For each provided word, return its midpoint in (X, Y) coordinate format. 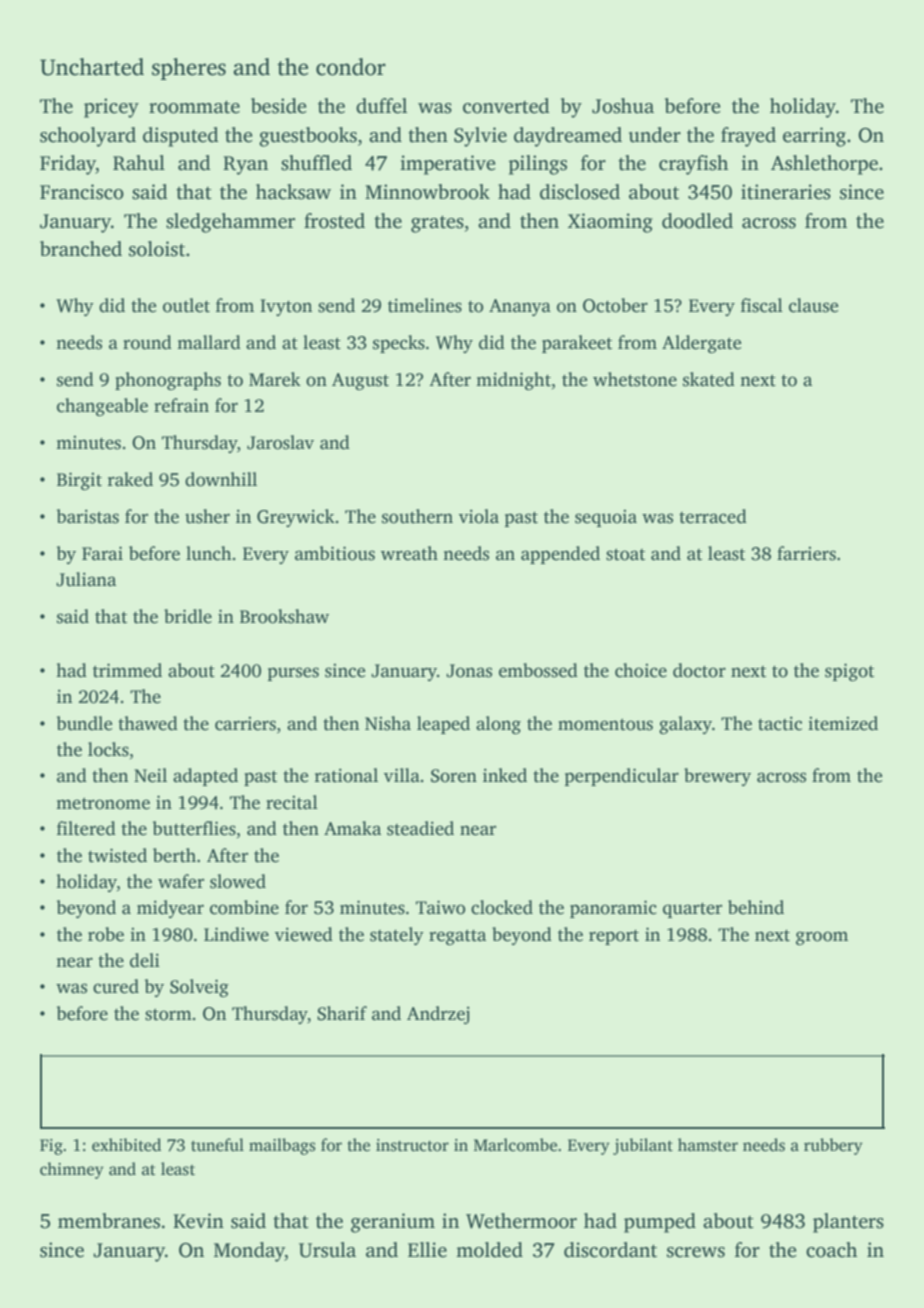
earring (814, 137)
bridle (188, 616)
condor (351, 67)
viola (479, 516)
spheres (189, 69)
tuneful (217, 1145)
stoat (625, 555)
